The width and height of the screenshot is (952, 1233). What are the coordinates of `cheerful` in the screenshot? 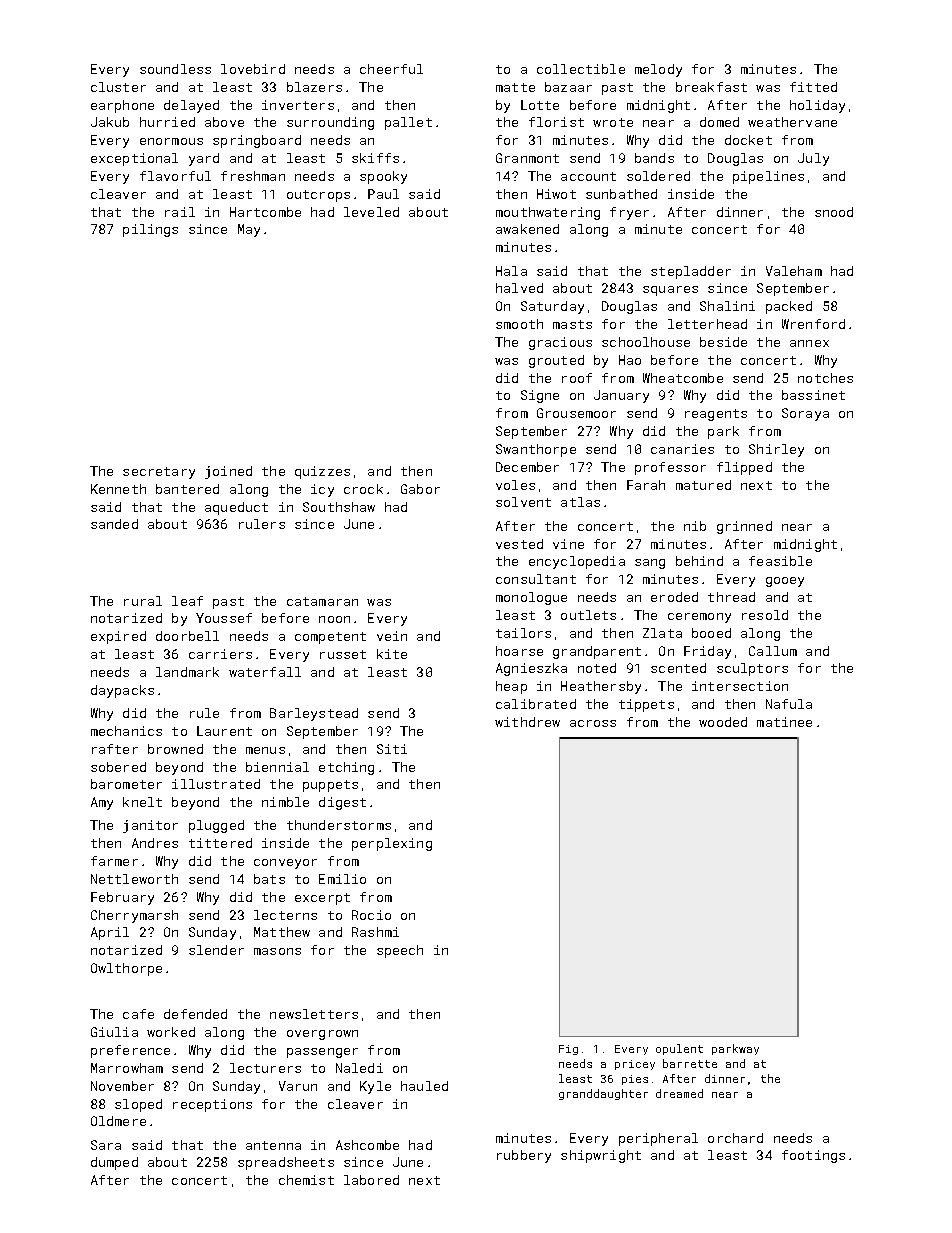 It's located at (391, 69).
